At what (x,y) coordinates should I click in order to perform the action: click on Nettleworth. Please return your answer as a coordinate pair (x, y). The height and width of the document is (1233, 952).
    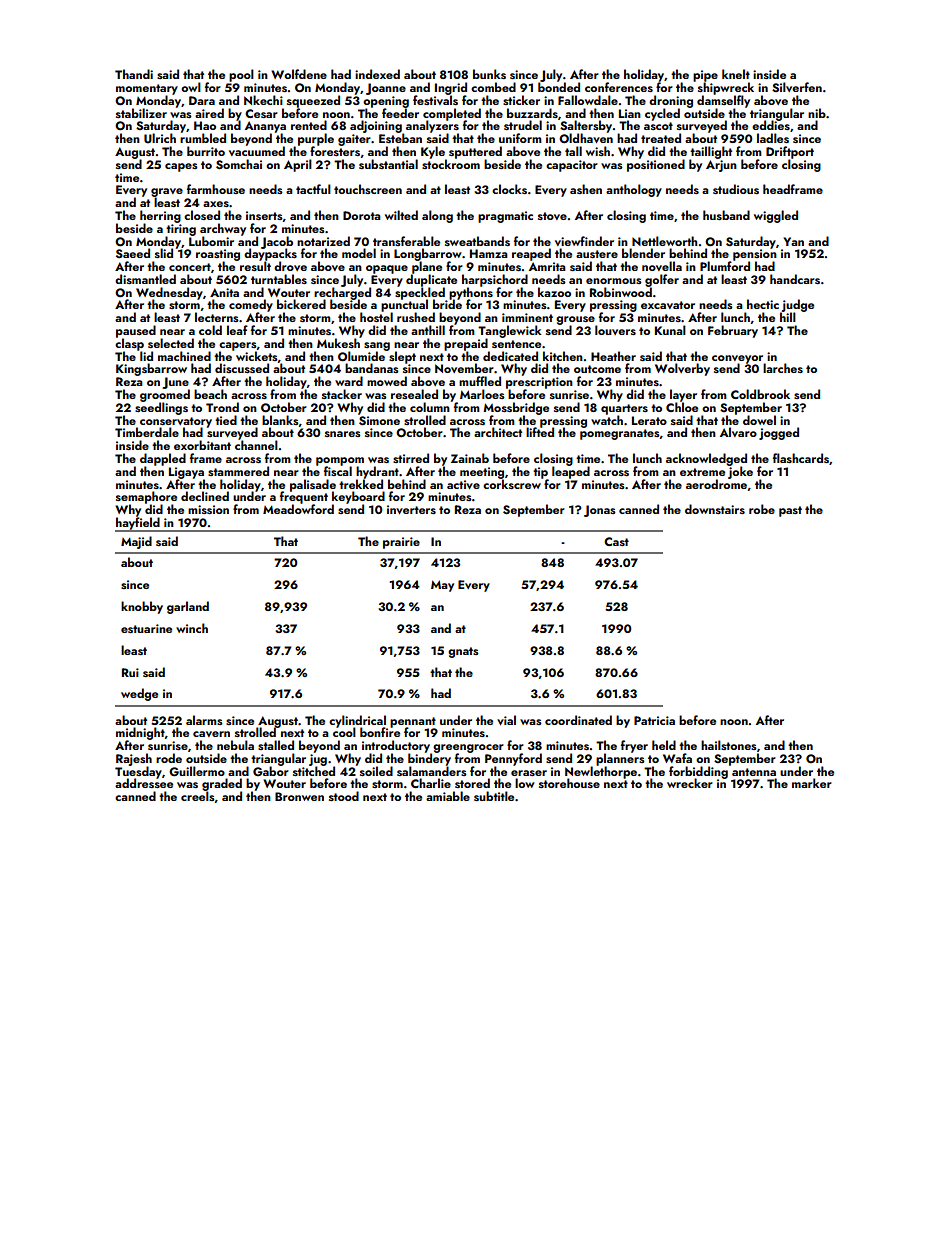
    Looking at the image, I should click on (664, 241).
